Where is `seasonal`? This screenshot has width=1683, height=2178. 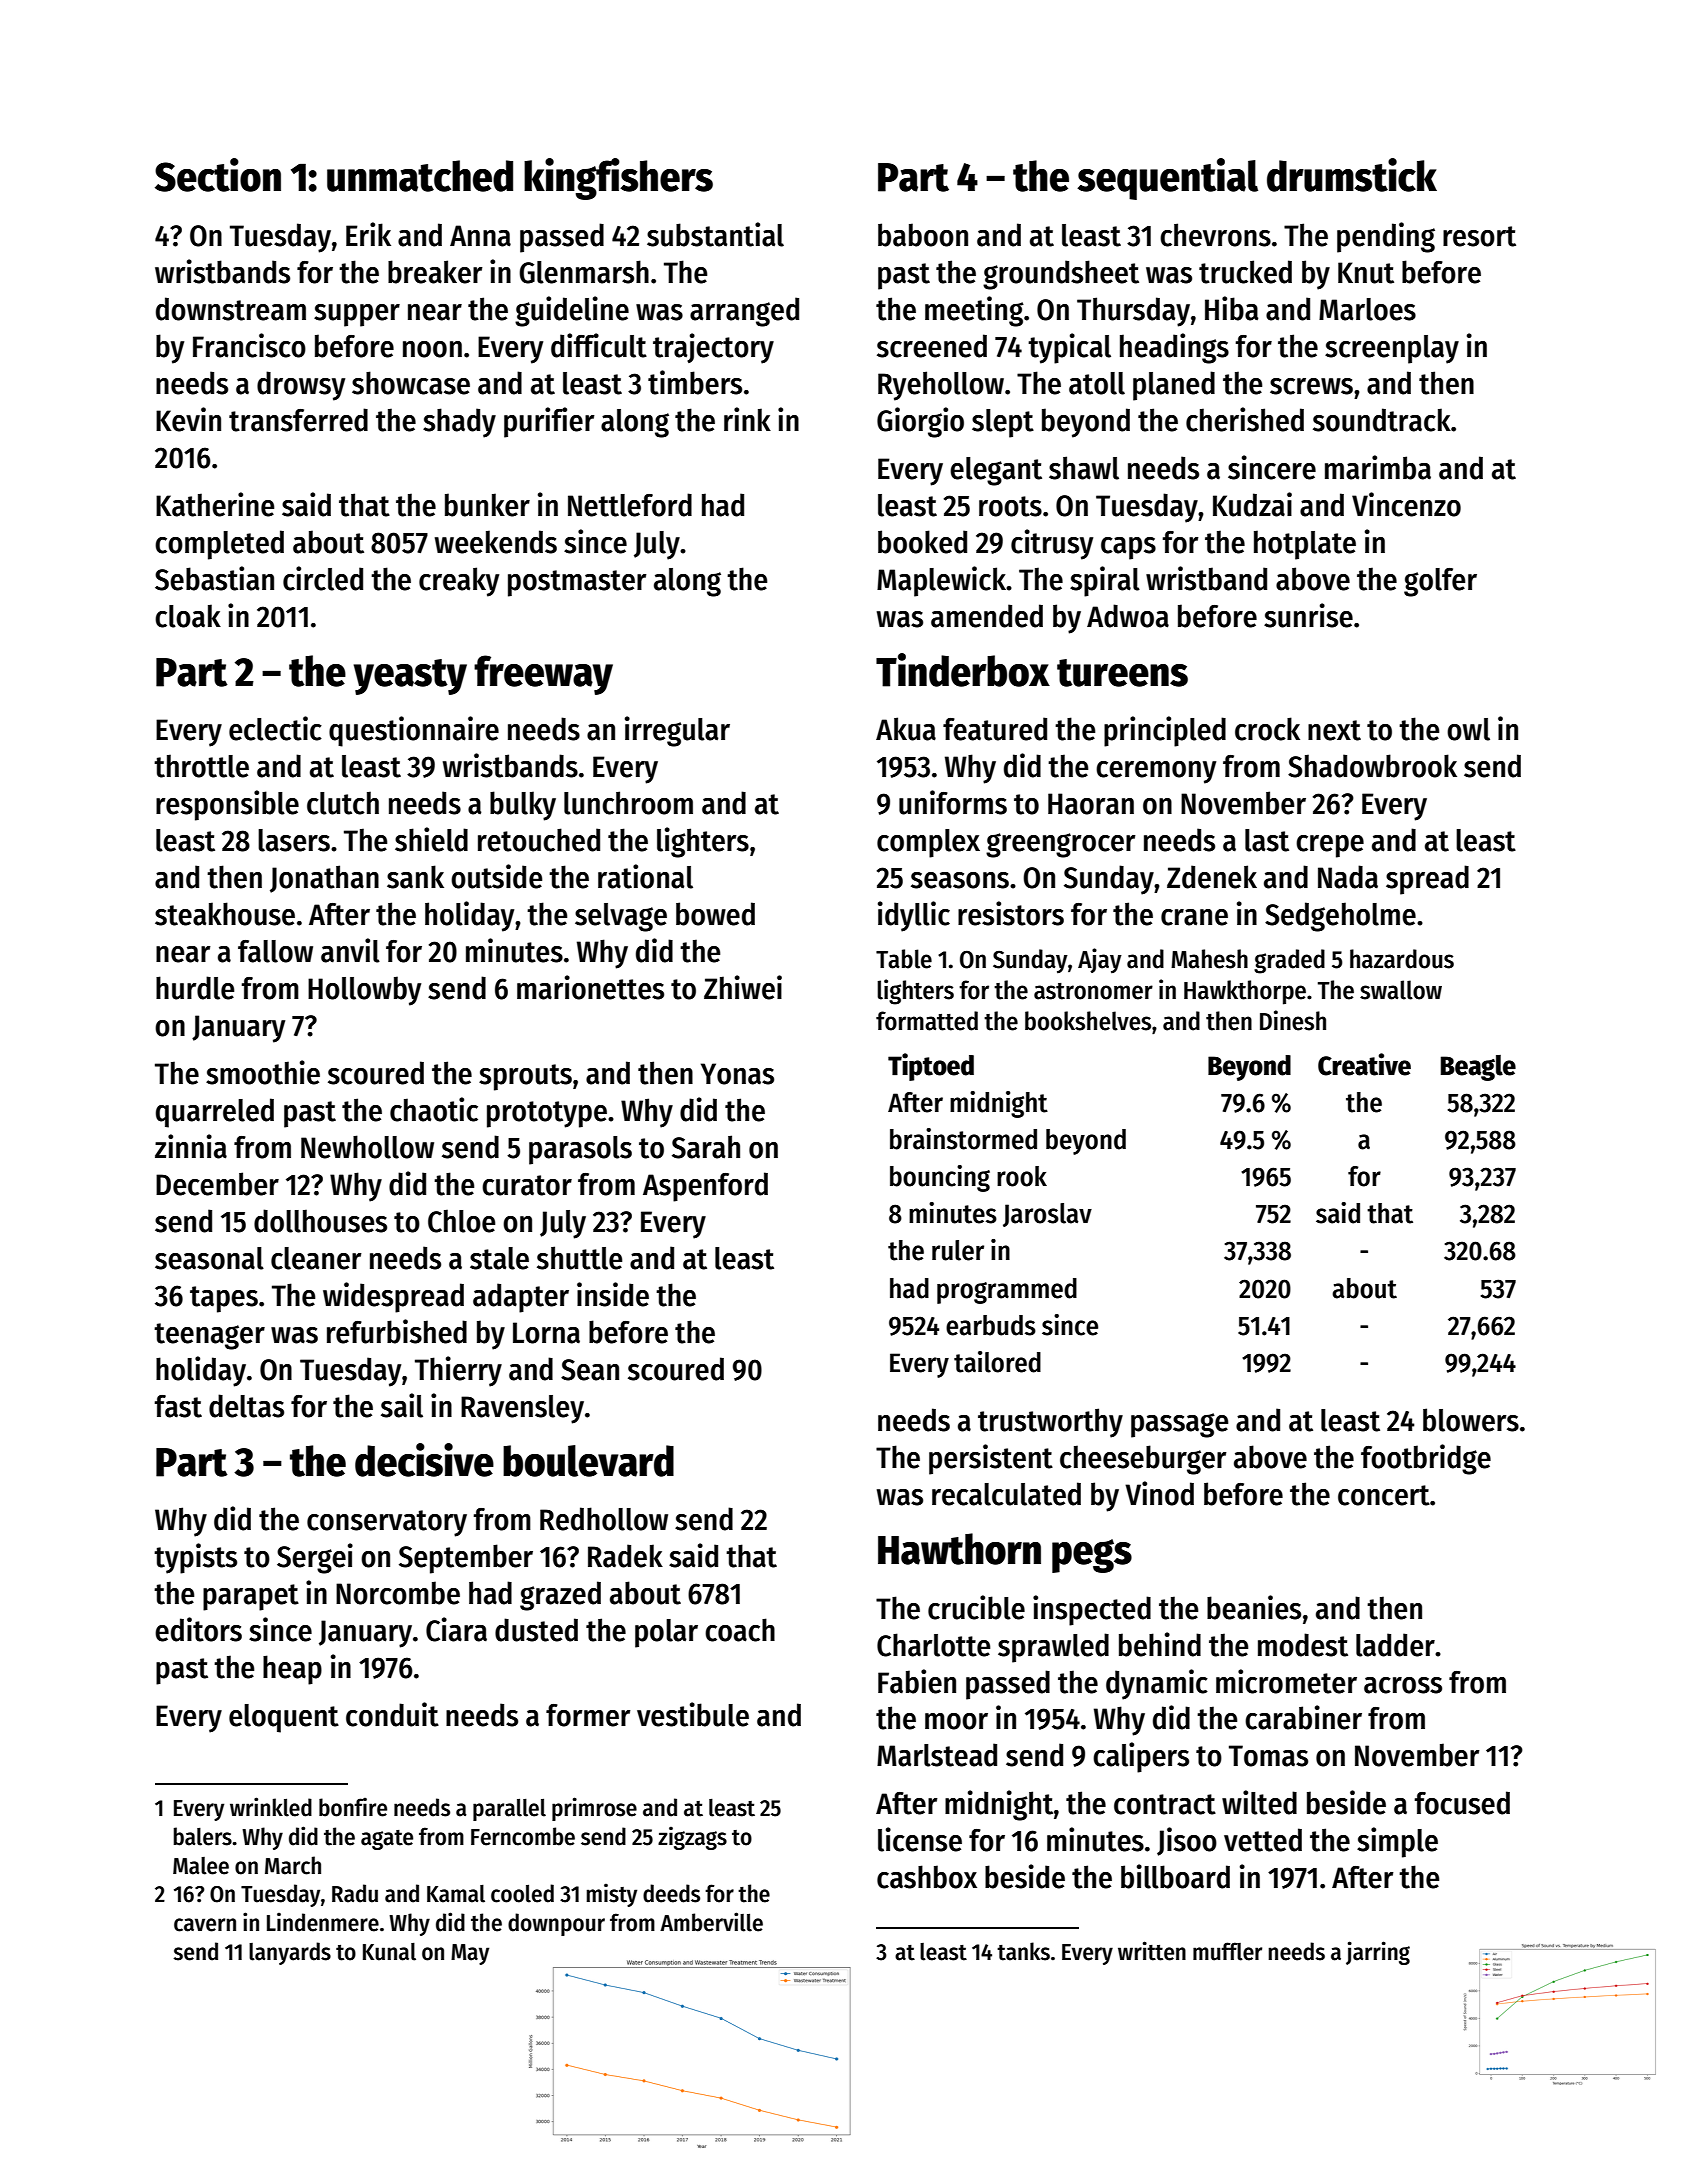 seasonal is located at coordinates (209, 1258).
